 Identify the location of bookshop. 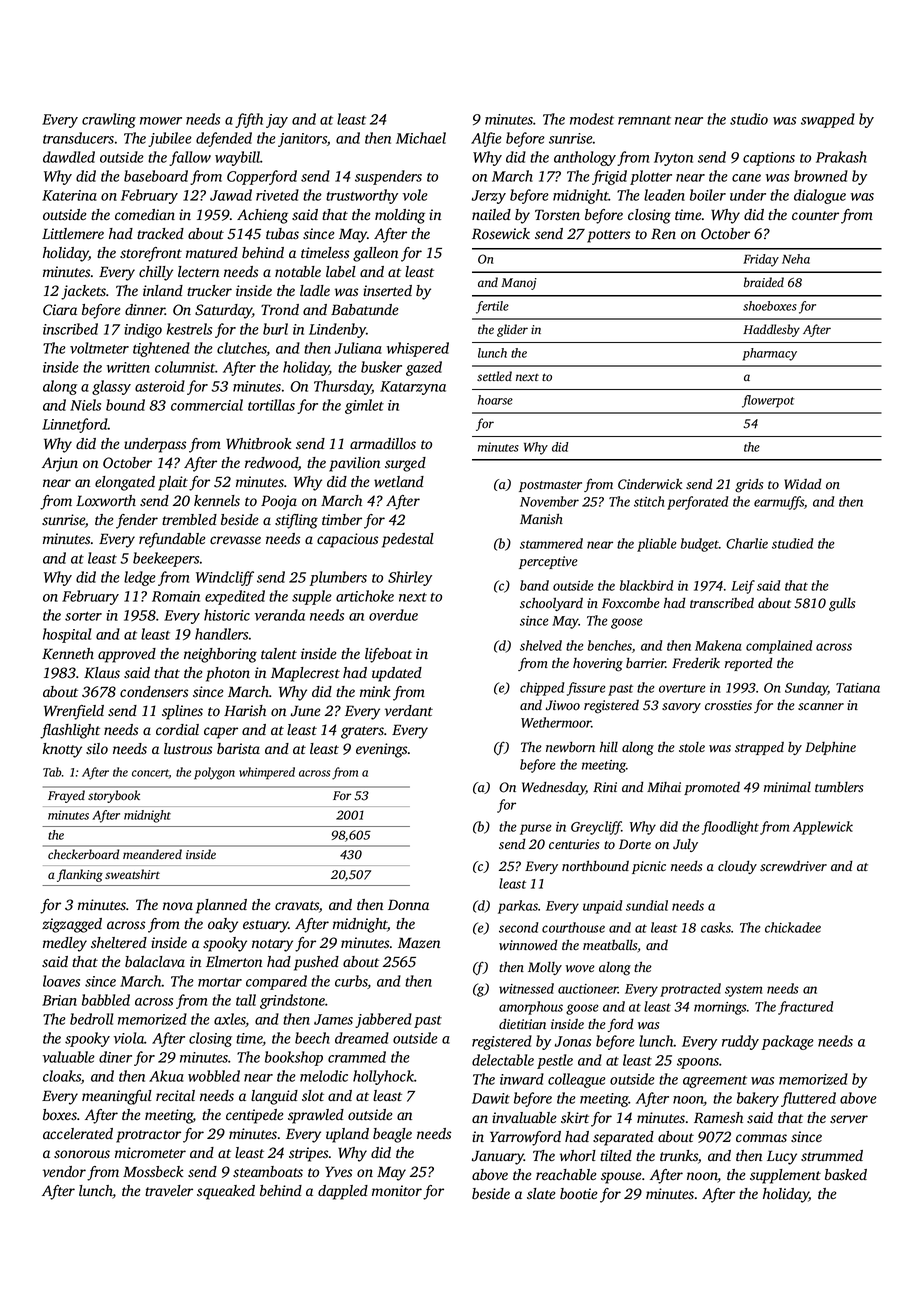
(294, 1058).
